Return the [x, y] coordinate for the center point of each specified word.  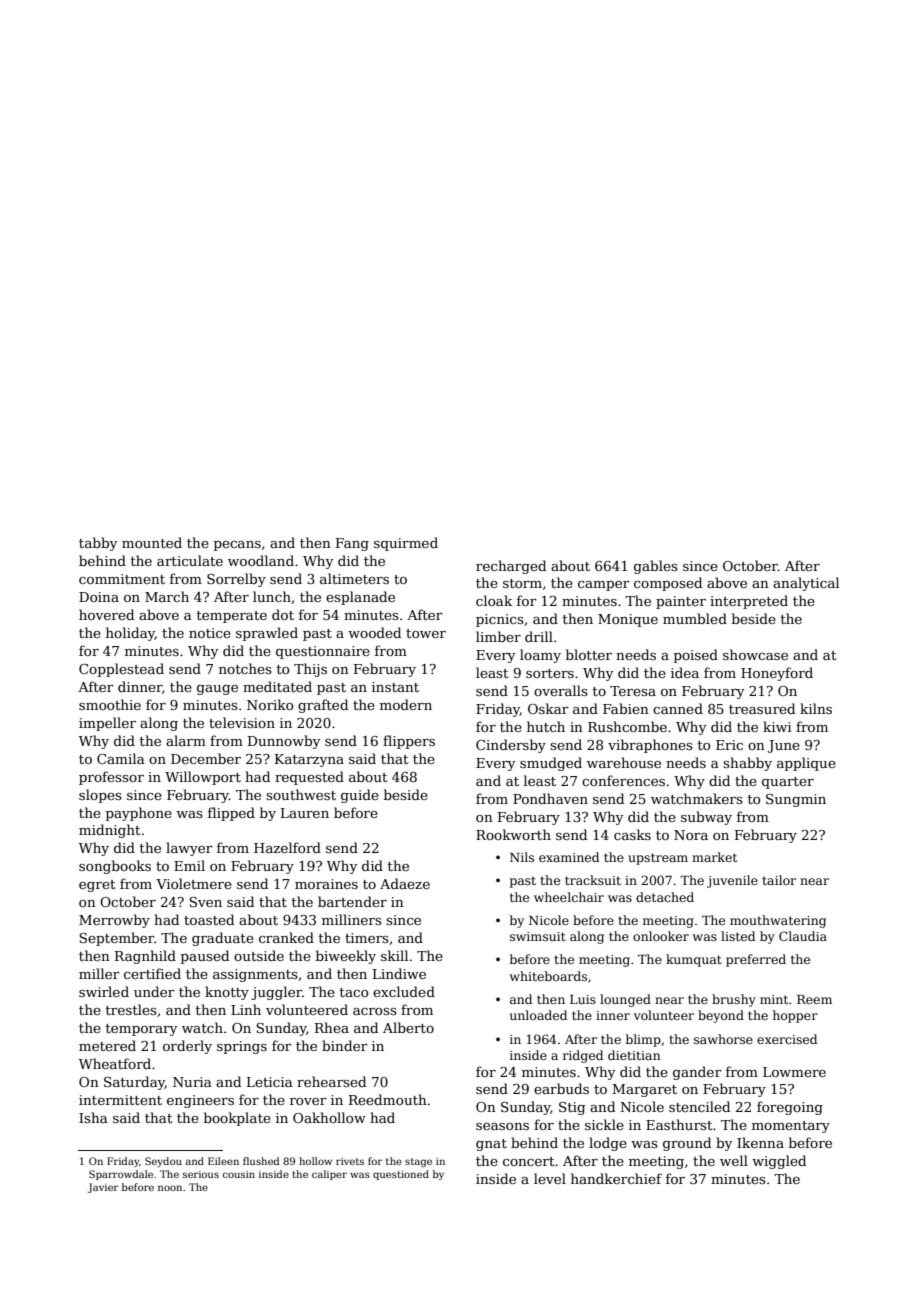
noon [170, 1188]
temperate [232, 617]
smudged [551, 764]
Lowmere [794, 1072]
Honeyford [777, 674]
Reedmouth [388, 1099]
